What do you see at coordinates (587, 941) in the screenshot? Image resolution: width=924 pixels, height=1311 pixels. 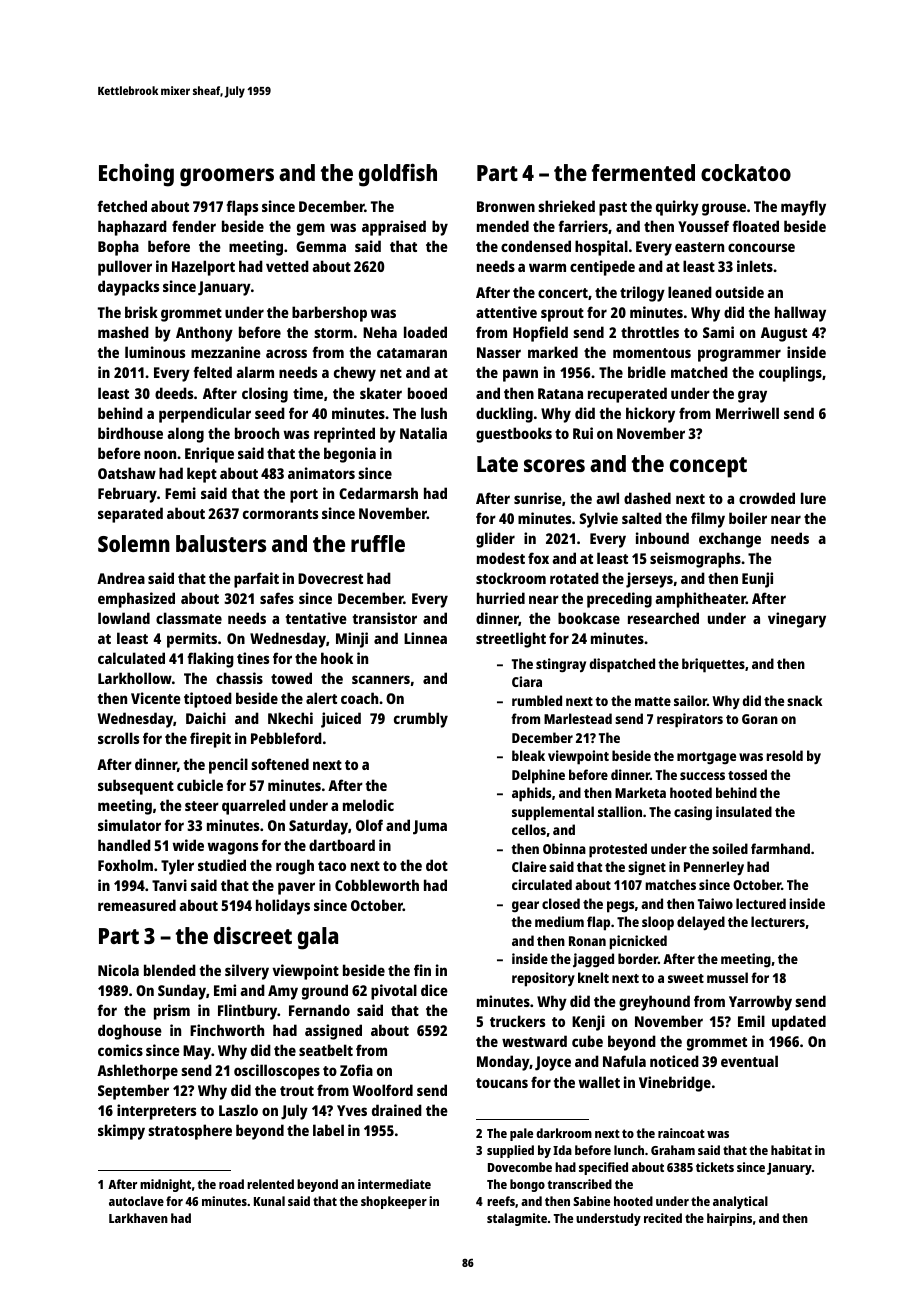 I see `Ronan` at bounding box center [587, 941].
